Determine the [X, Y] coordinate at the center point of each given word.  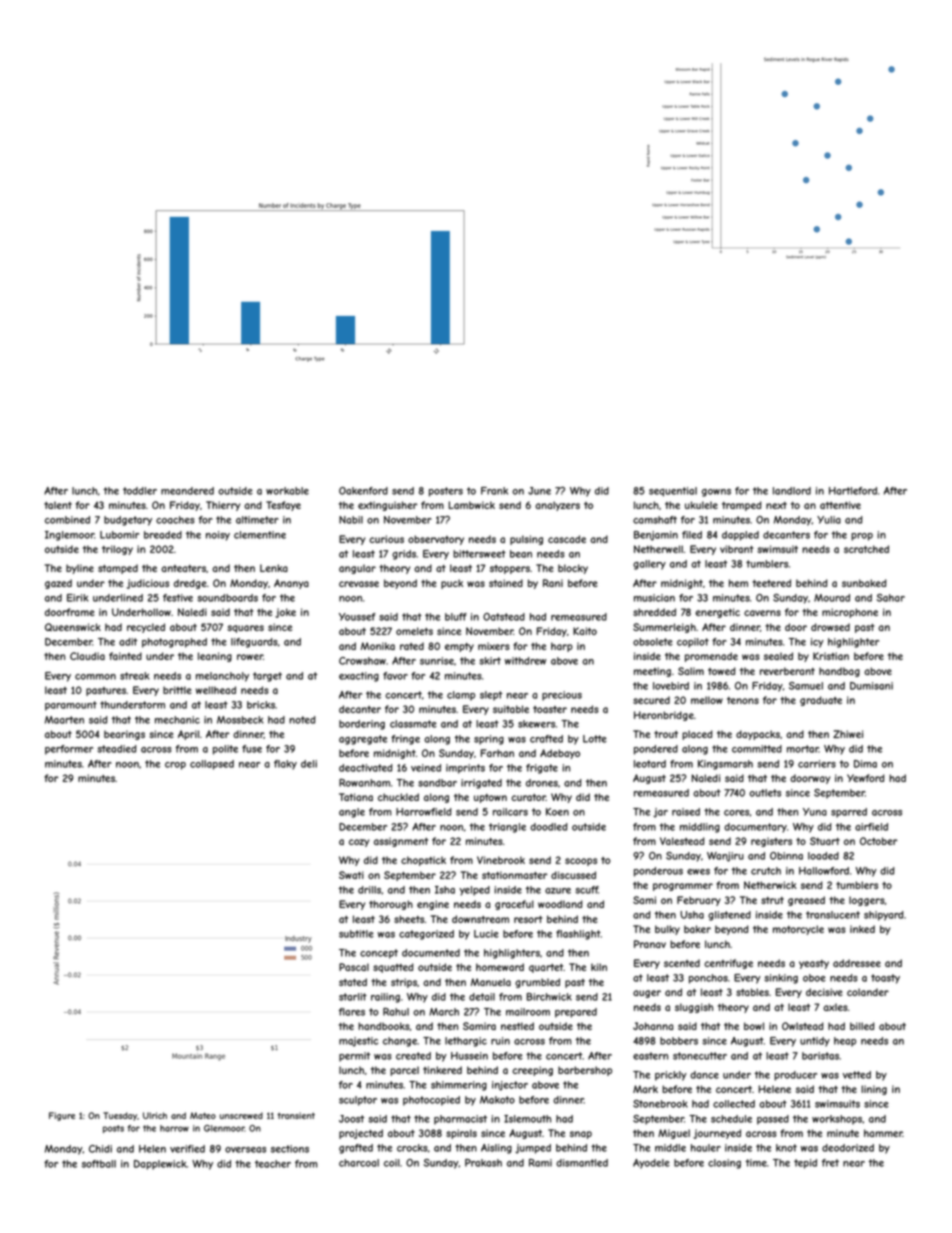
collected [734, 1104]
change [400, 1042]
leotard [650, 764]
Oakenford [363, 491]
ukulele [701, 505]
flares [352, 1012]
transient [296, 1115]
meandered [187, 491]
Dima [865, 764]
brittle [177, 690]
